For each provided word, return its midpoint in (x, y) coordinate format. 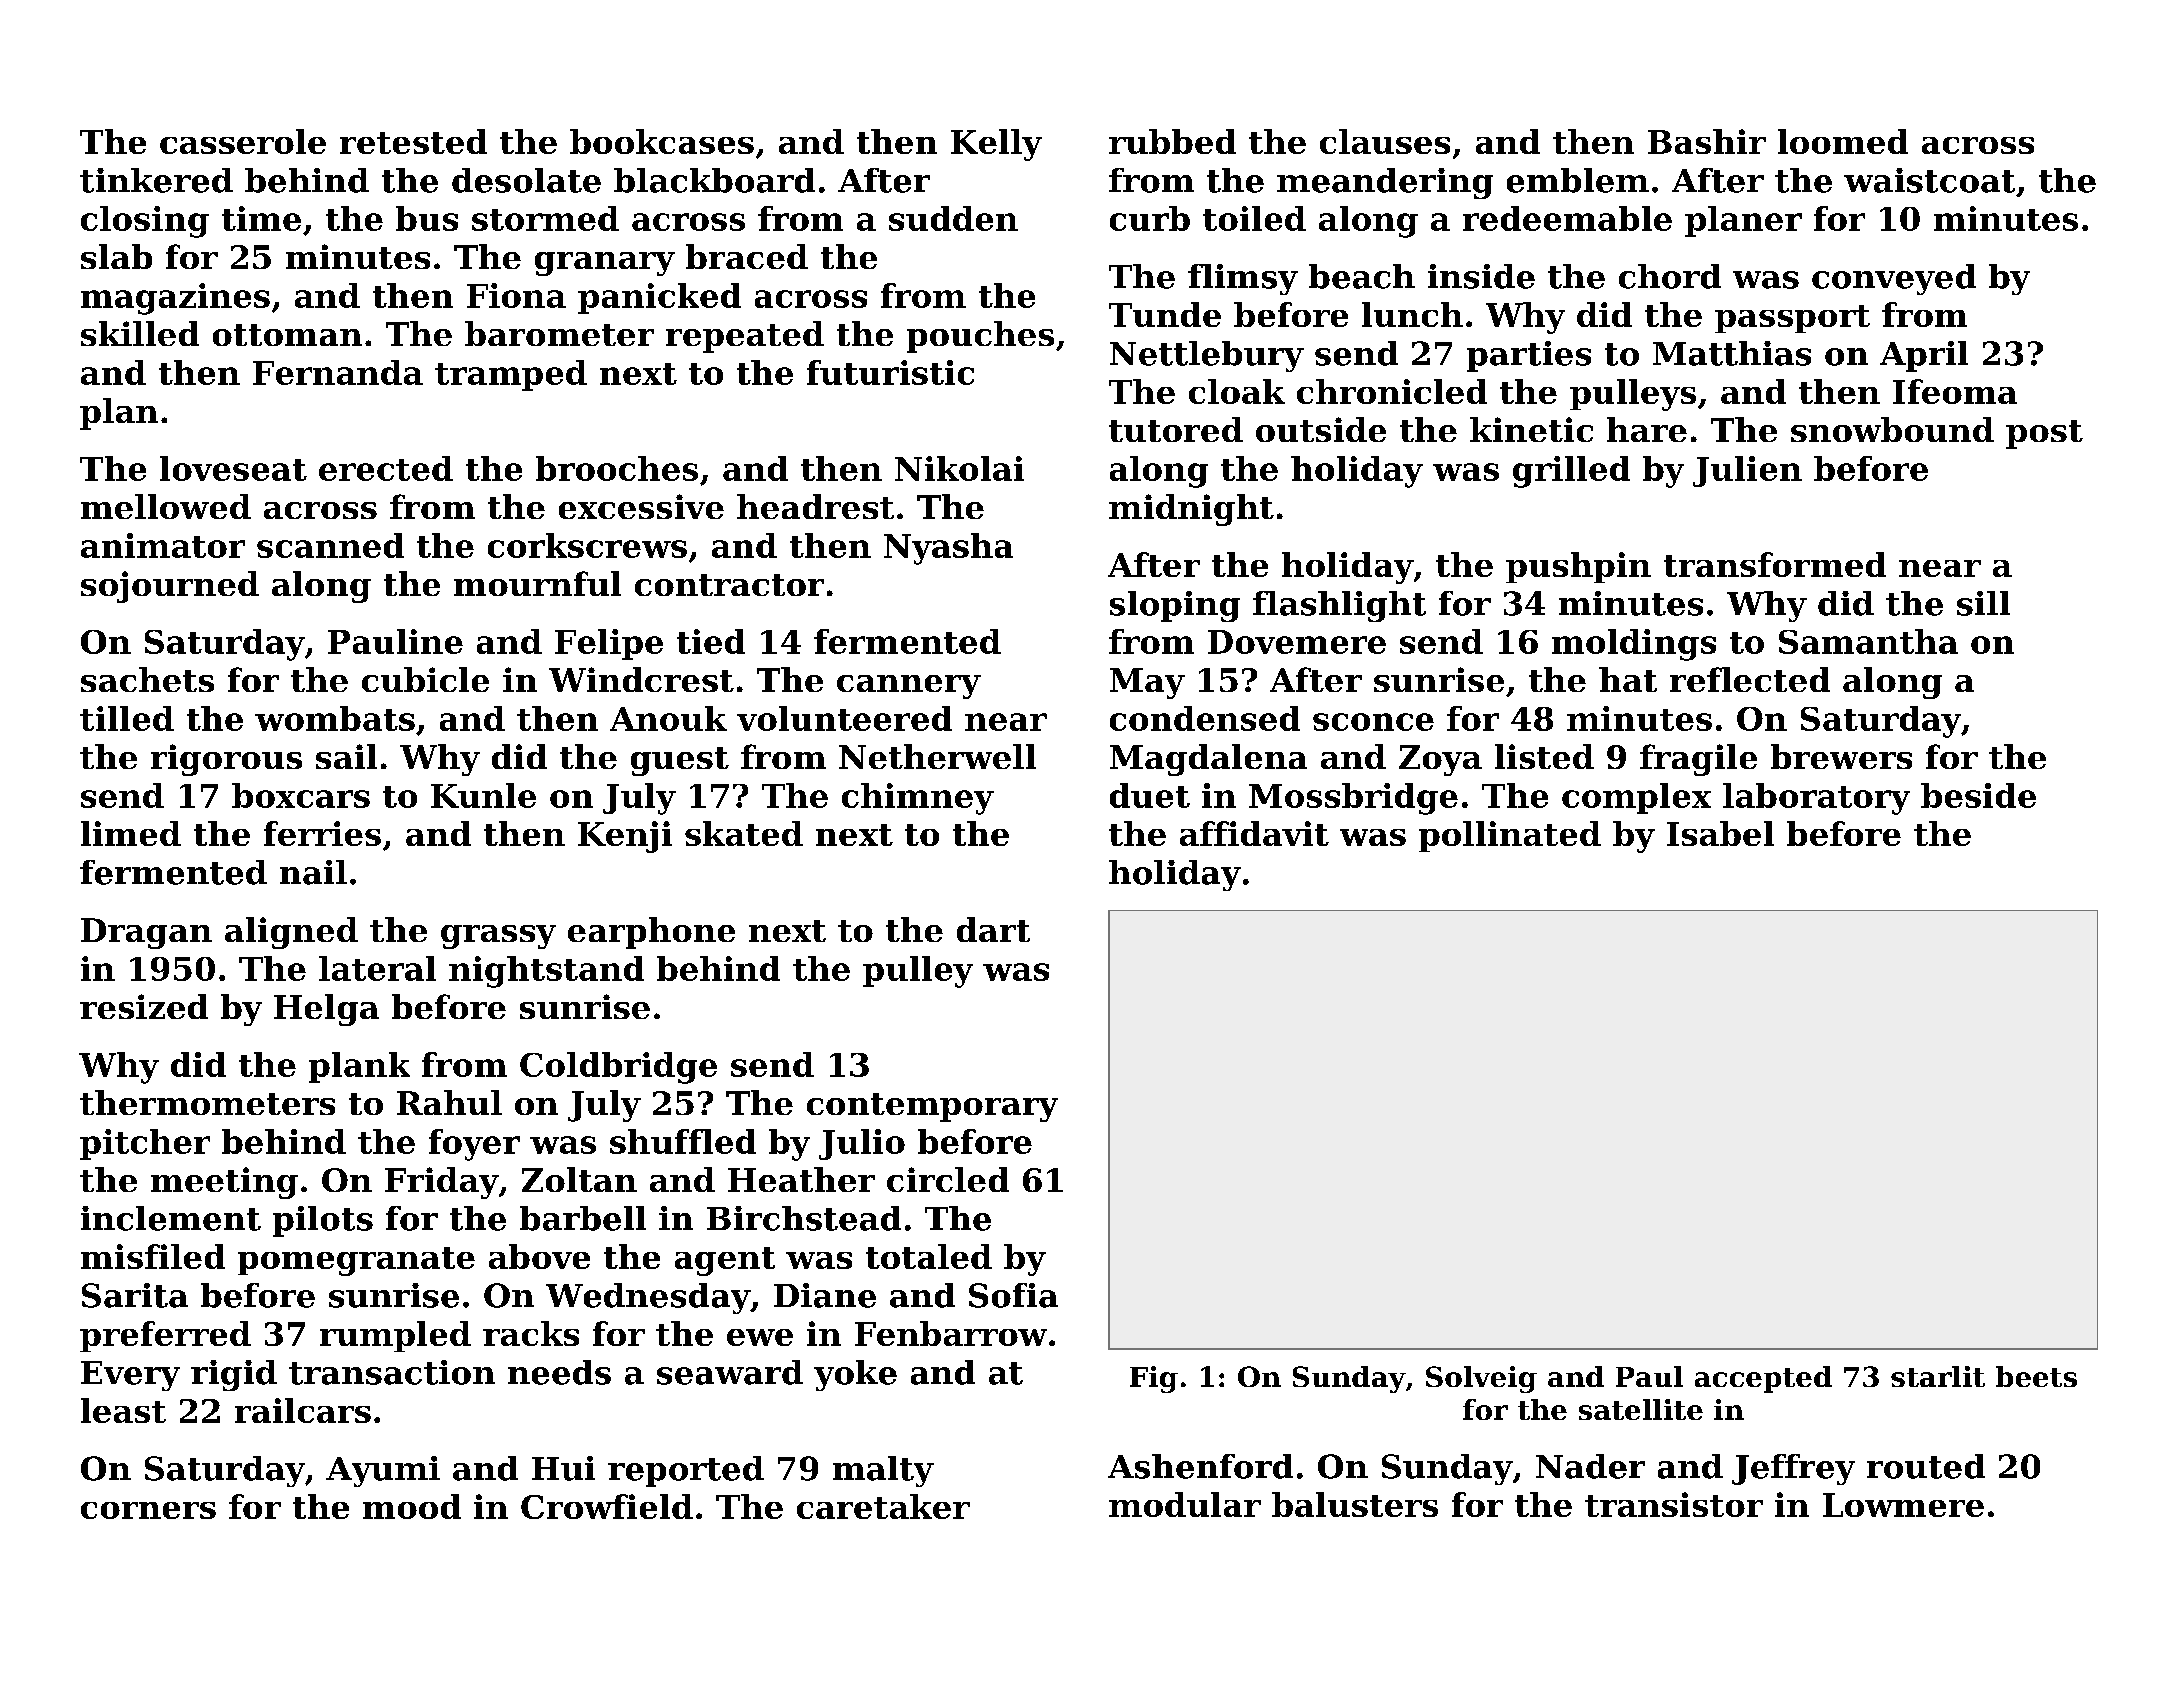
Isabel (1720, 833)
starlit (1938, 1376)
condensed (1205, 718)
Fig (1154, 1379)
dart (993, 929)
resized (144, 1006)
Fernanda (338, 372)
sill (1983, 603)
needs (559, 1372)
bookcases (662, 141)
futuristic (890, 372)
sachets (147, 679)
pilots (323, 1221)
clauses (1385, 141)
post (2044, 434)
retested (413, 141)
